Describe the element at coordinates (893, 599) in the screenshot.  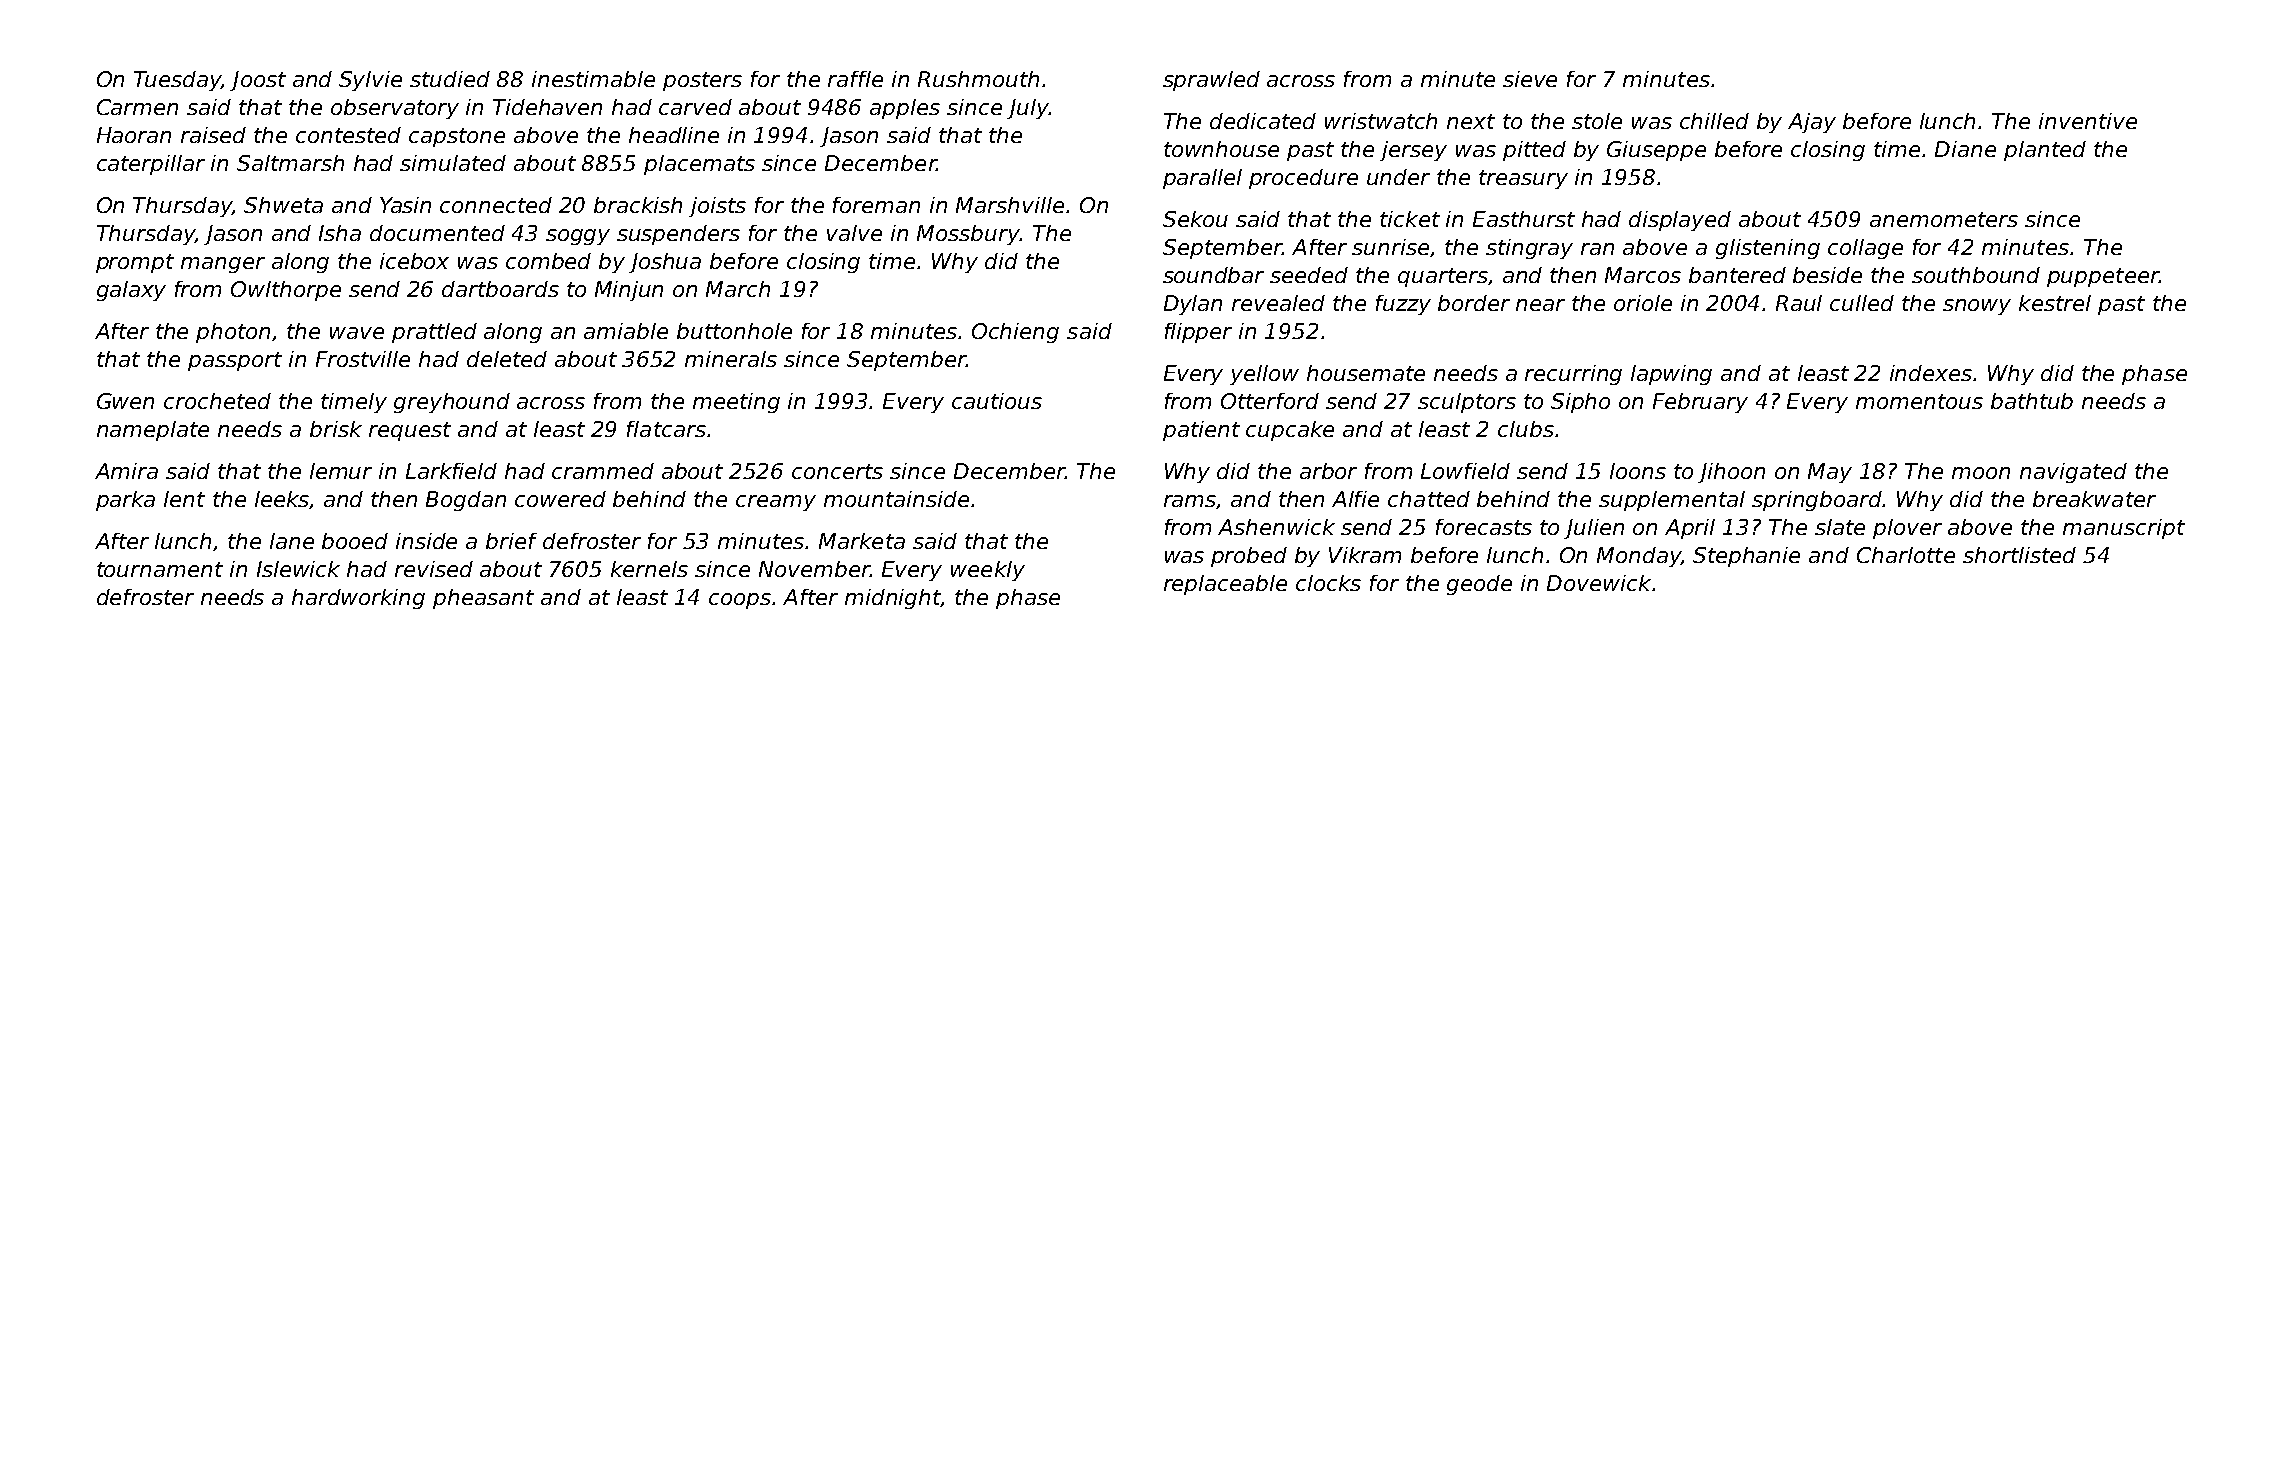
I see `midnight` at that location.
